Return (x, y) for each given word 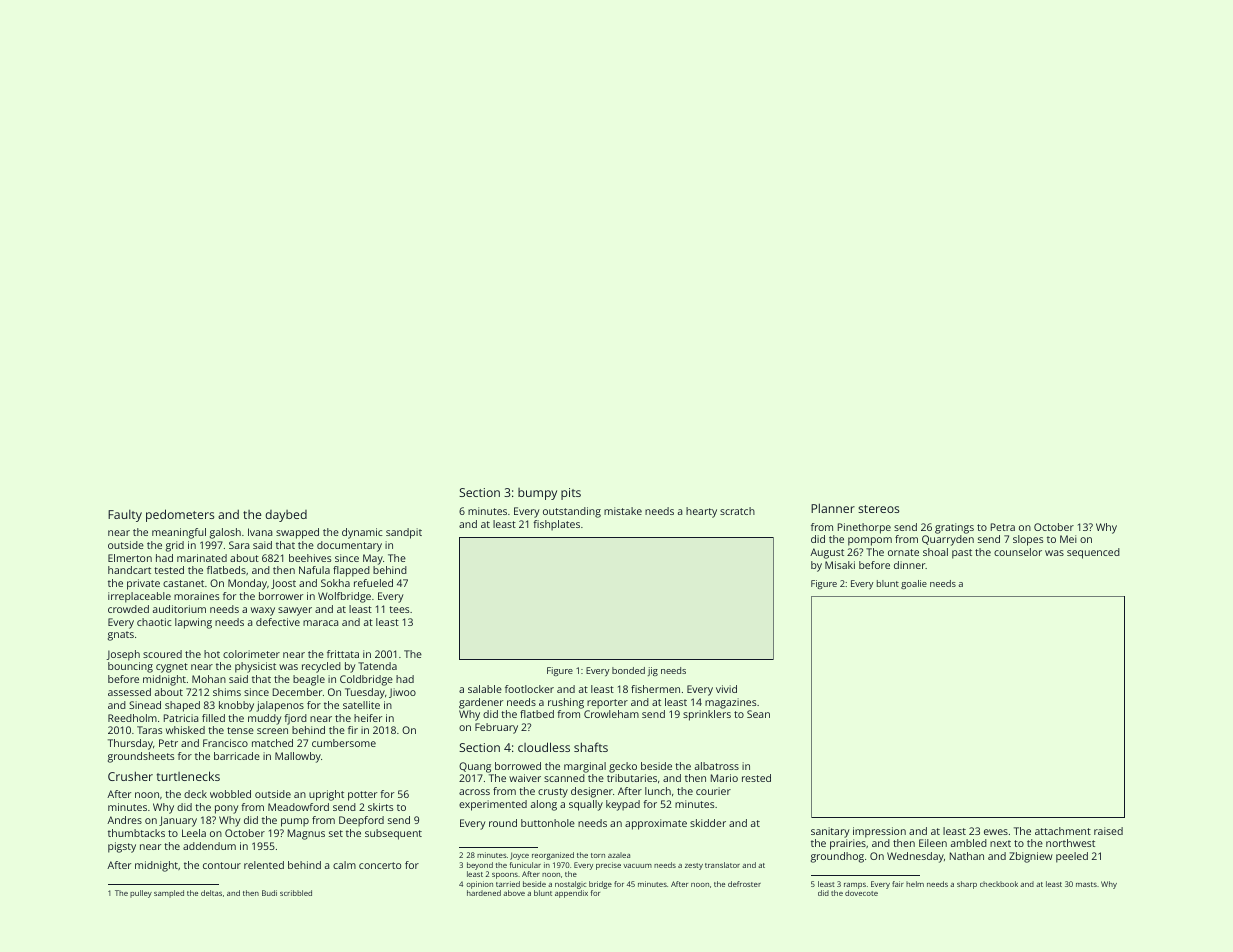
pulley (141, 894)
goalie (914, 584)
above (514, 893)
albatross (717, 766)
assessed (129, 692)
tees (399, 609)
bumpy (537, 494)
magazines (730, 703)
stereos (878, 509)
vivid (726, 689)
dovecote (861, 893)
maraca (320, 623)
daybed (286, 516)
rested (756, 778)
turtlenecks (188, 776)
